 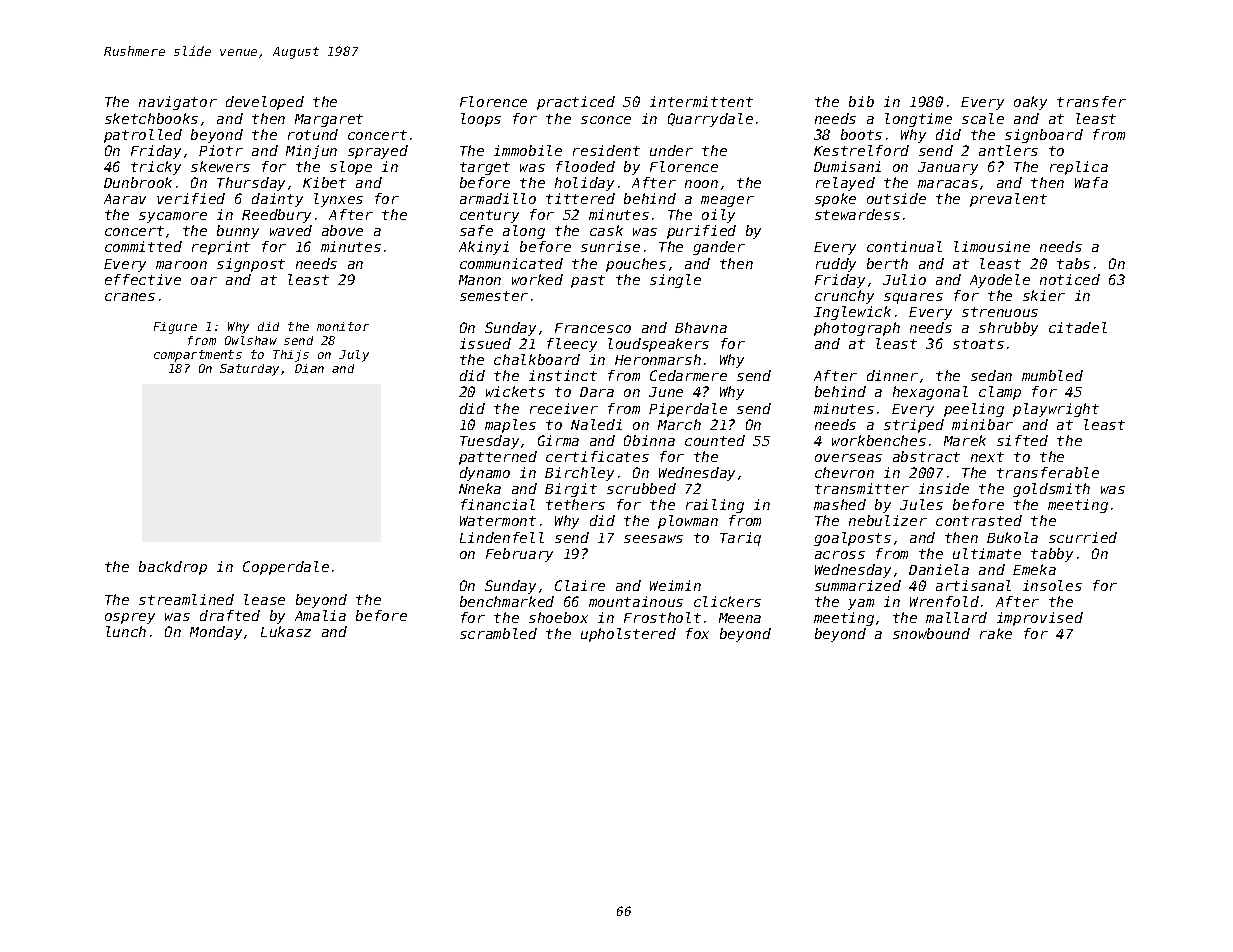 I want to click on monitor, so click(x=343, y=326).
